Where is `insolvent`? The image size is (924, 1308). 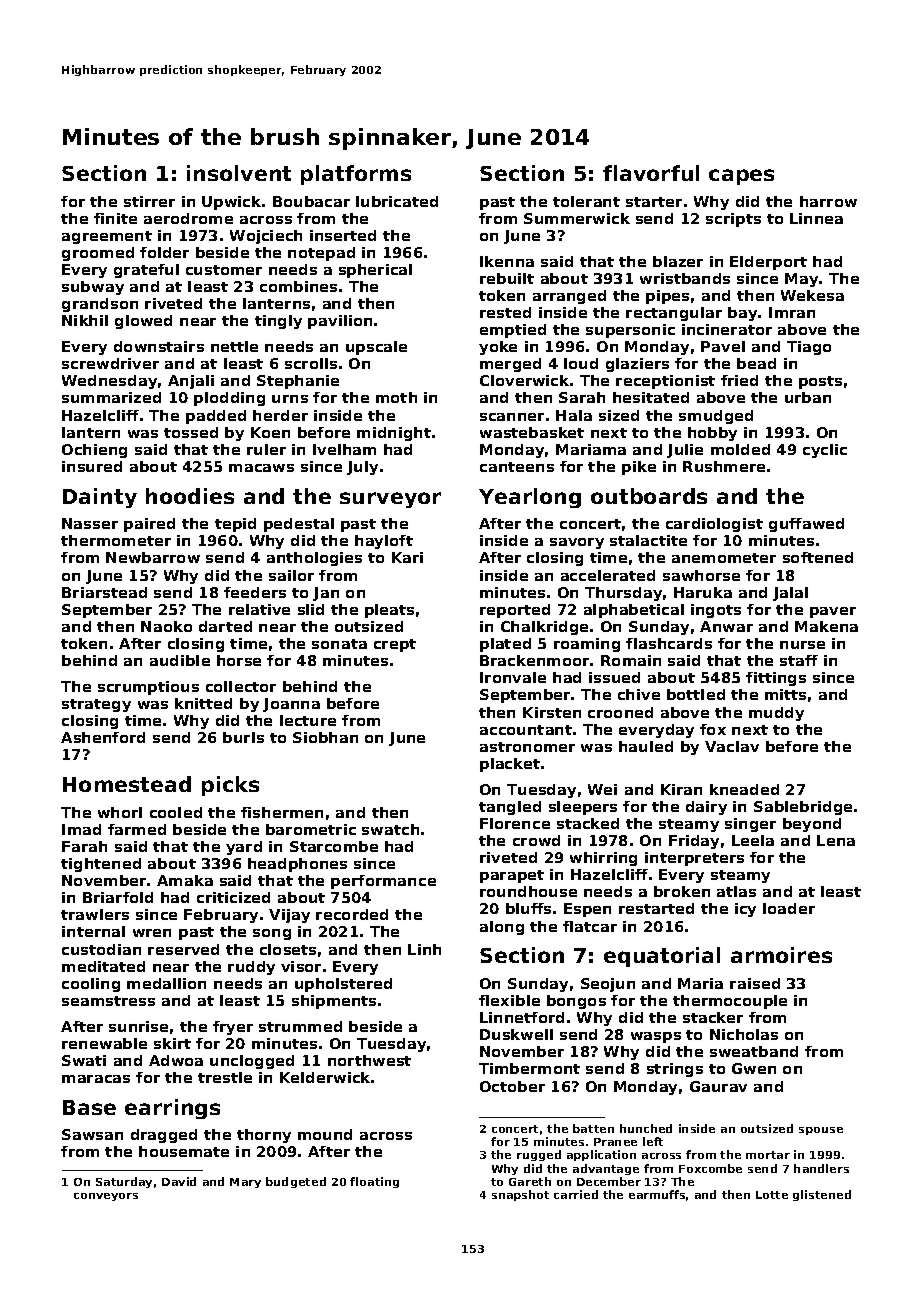 insolvent is located at coordinates (239, 173).
